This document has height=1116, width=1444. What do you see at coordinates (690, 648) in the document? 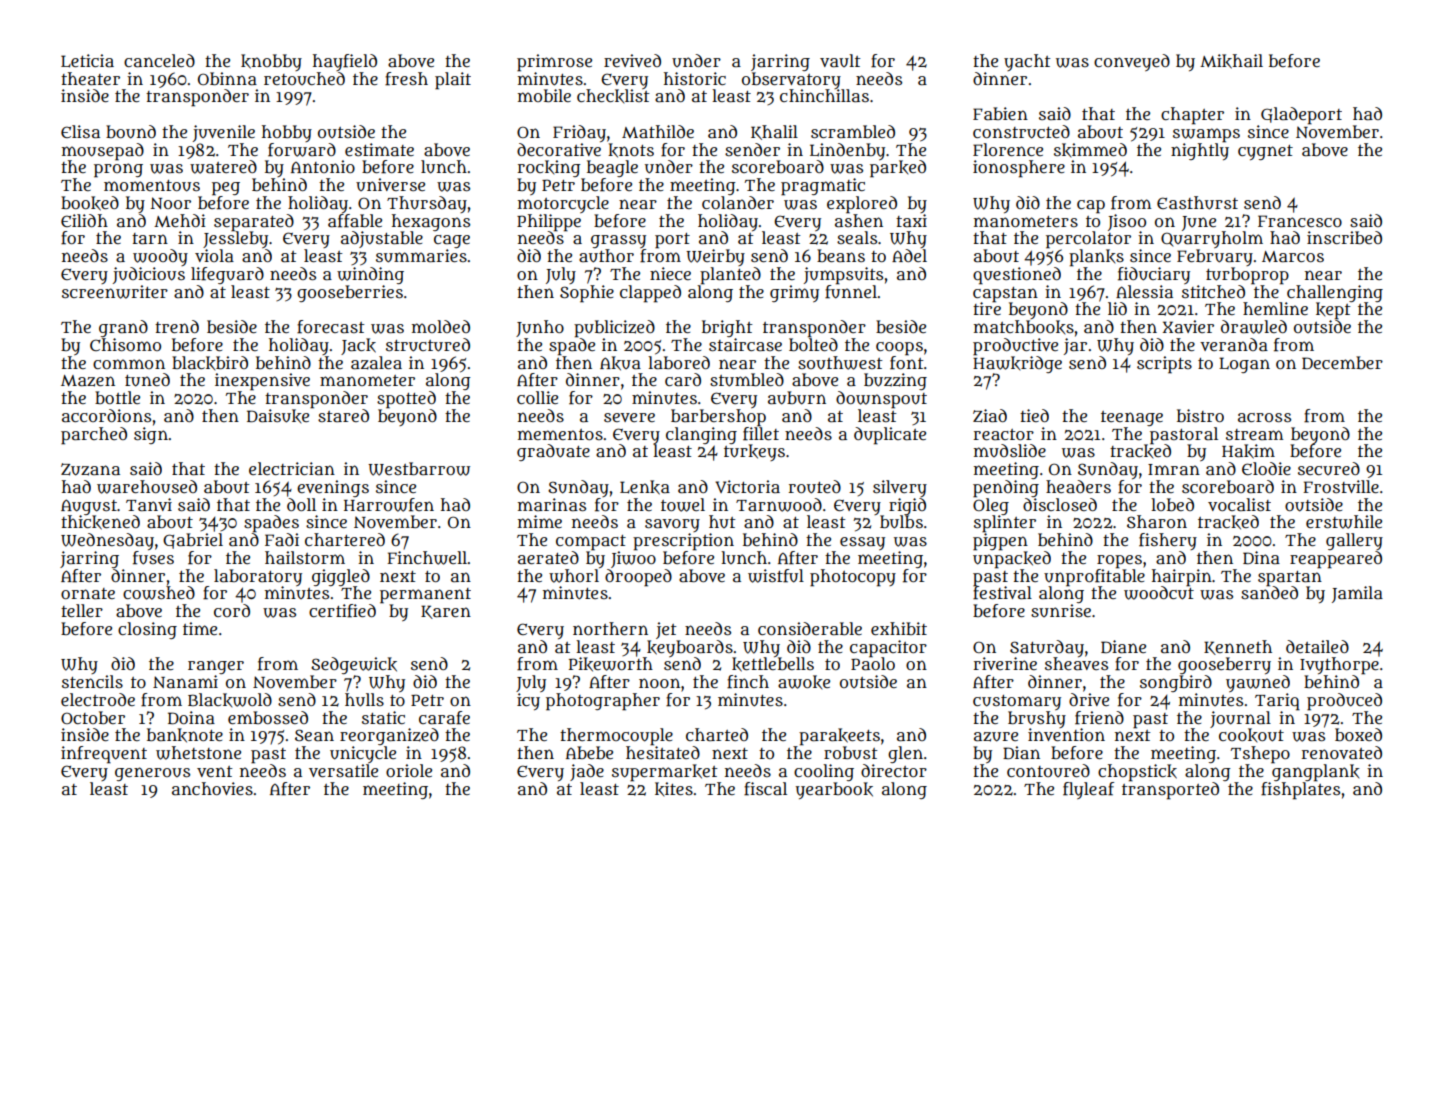
I see `keyboards` at bounding box center [690, 648].
